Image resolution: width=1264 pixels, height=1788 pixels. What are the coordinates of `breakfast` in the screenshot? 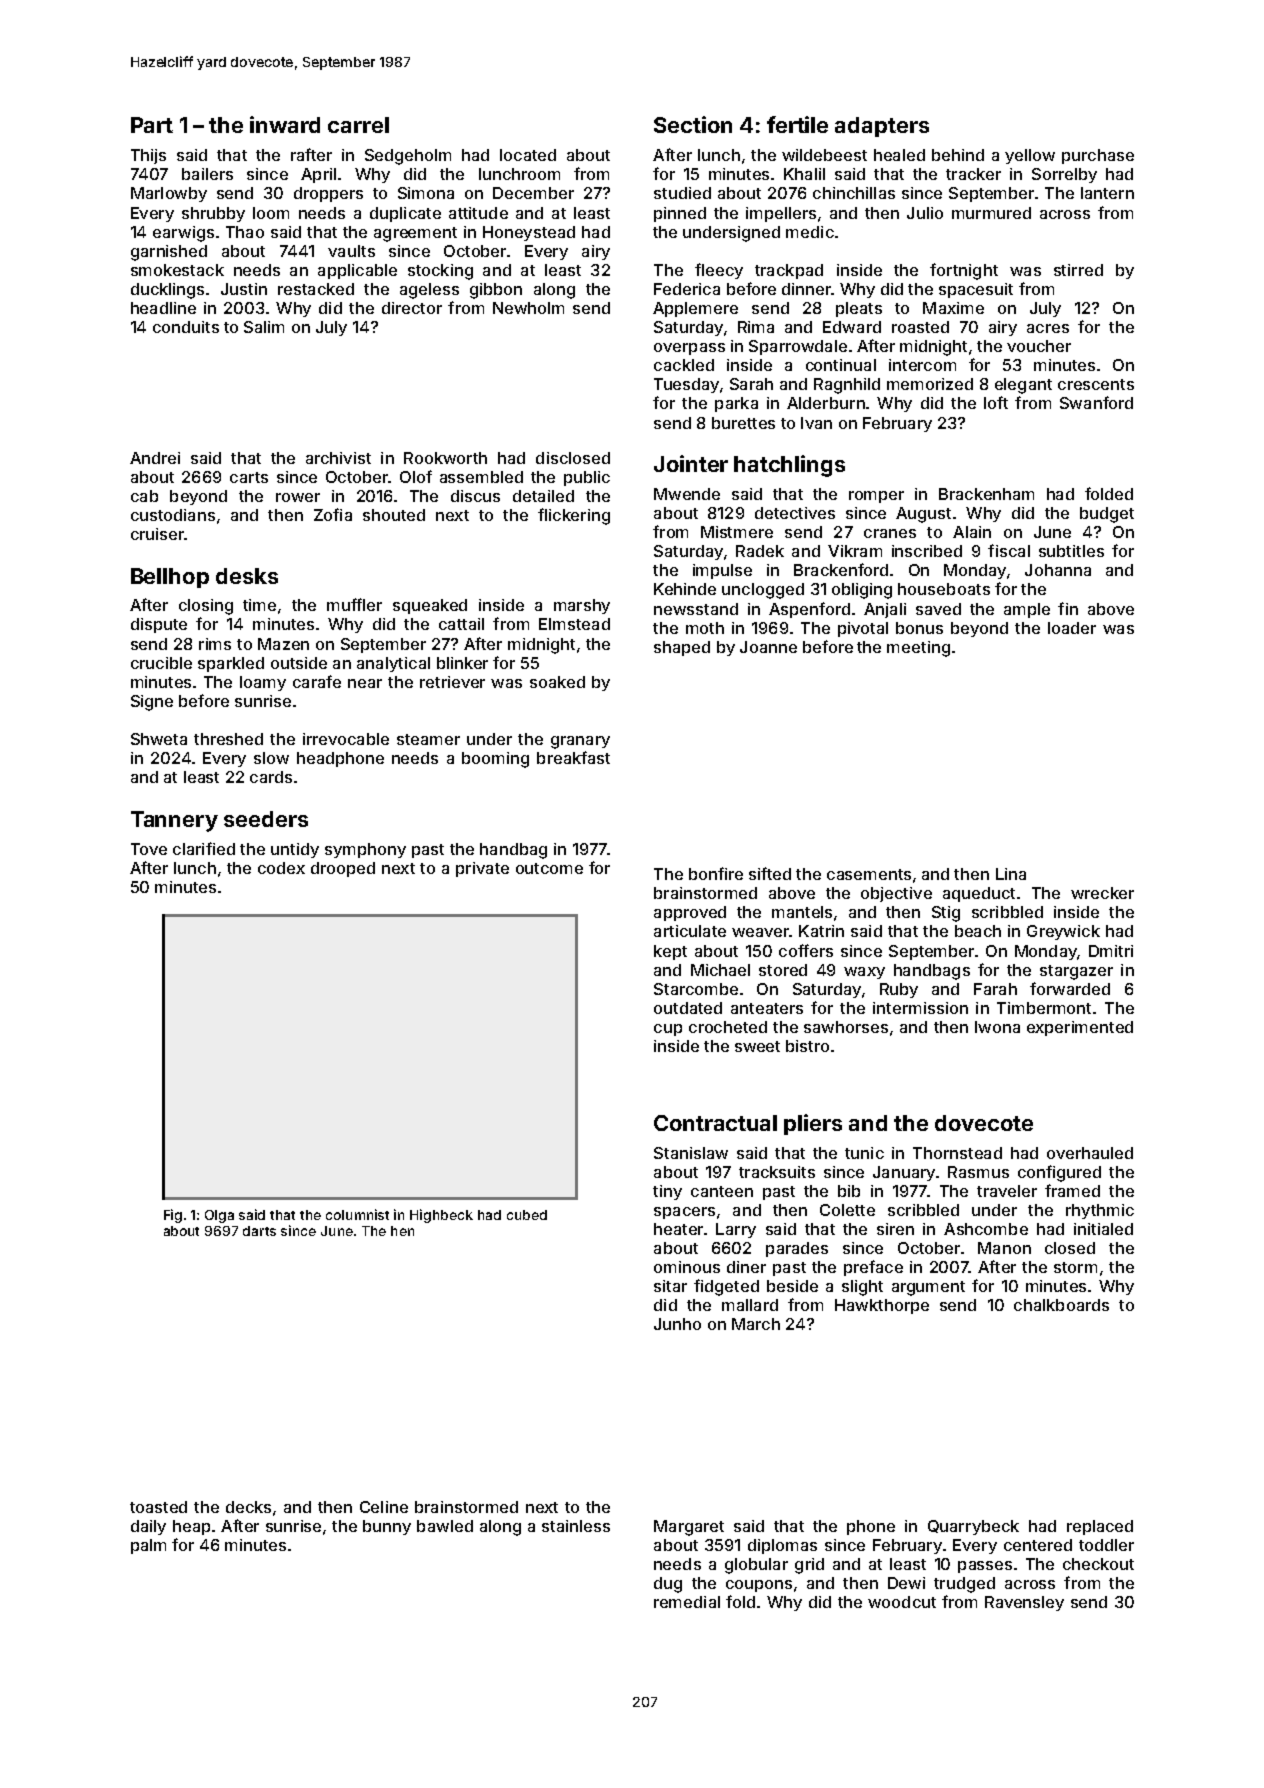 It's located at (573, 757).
